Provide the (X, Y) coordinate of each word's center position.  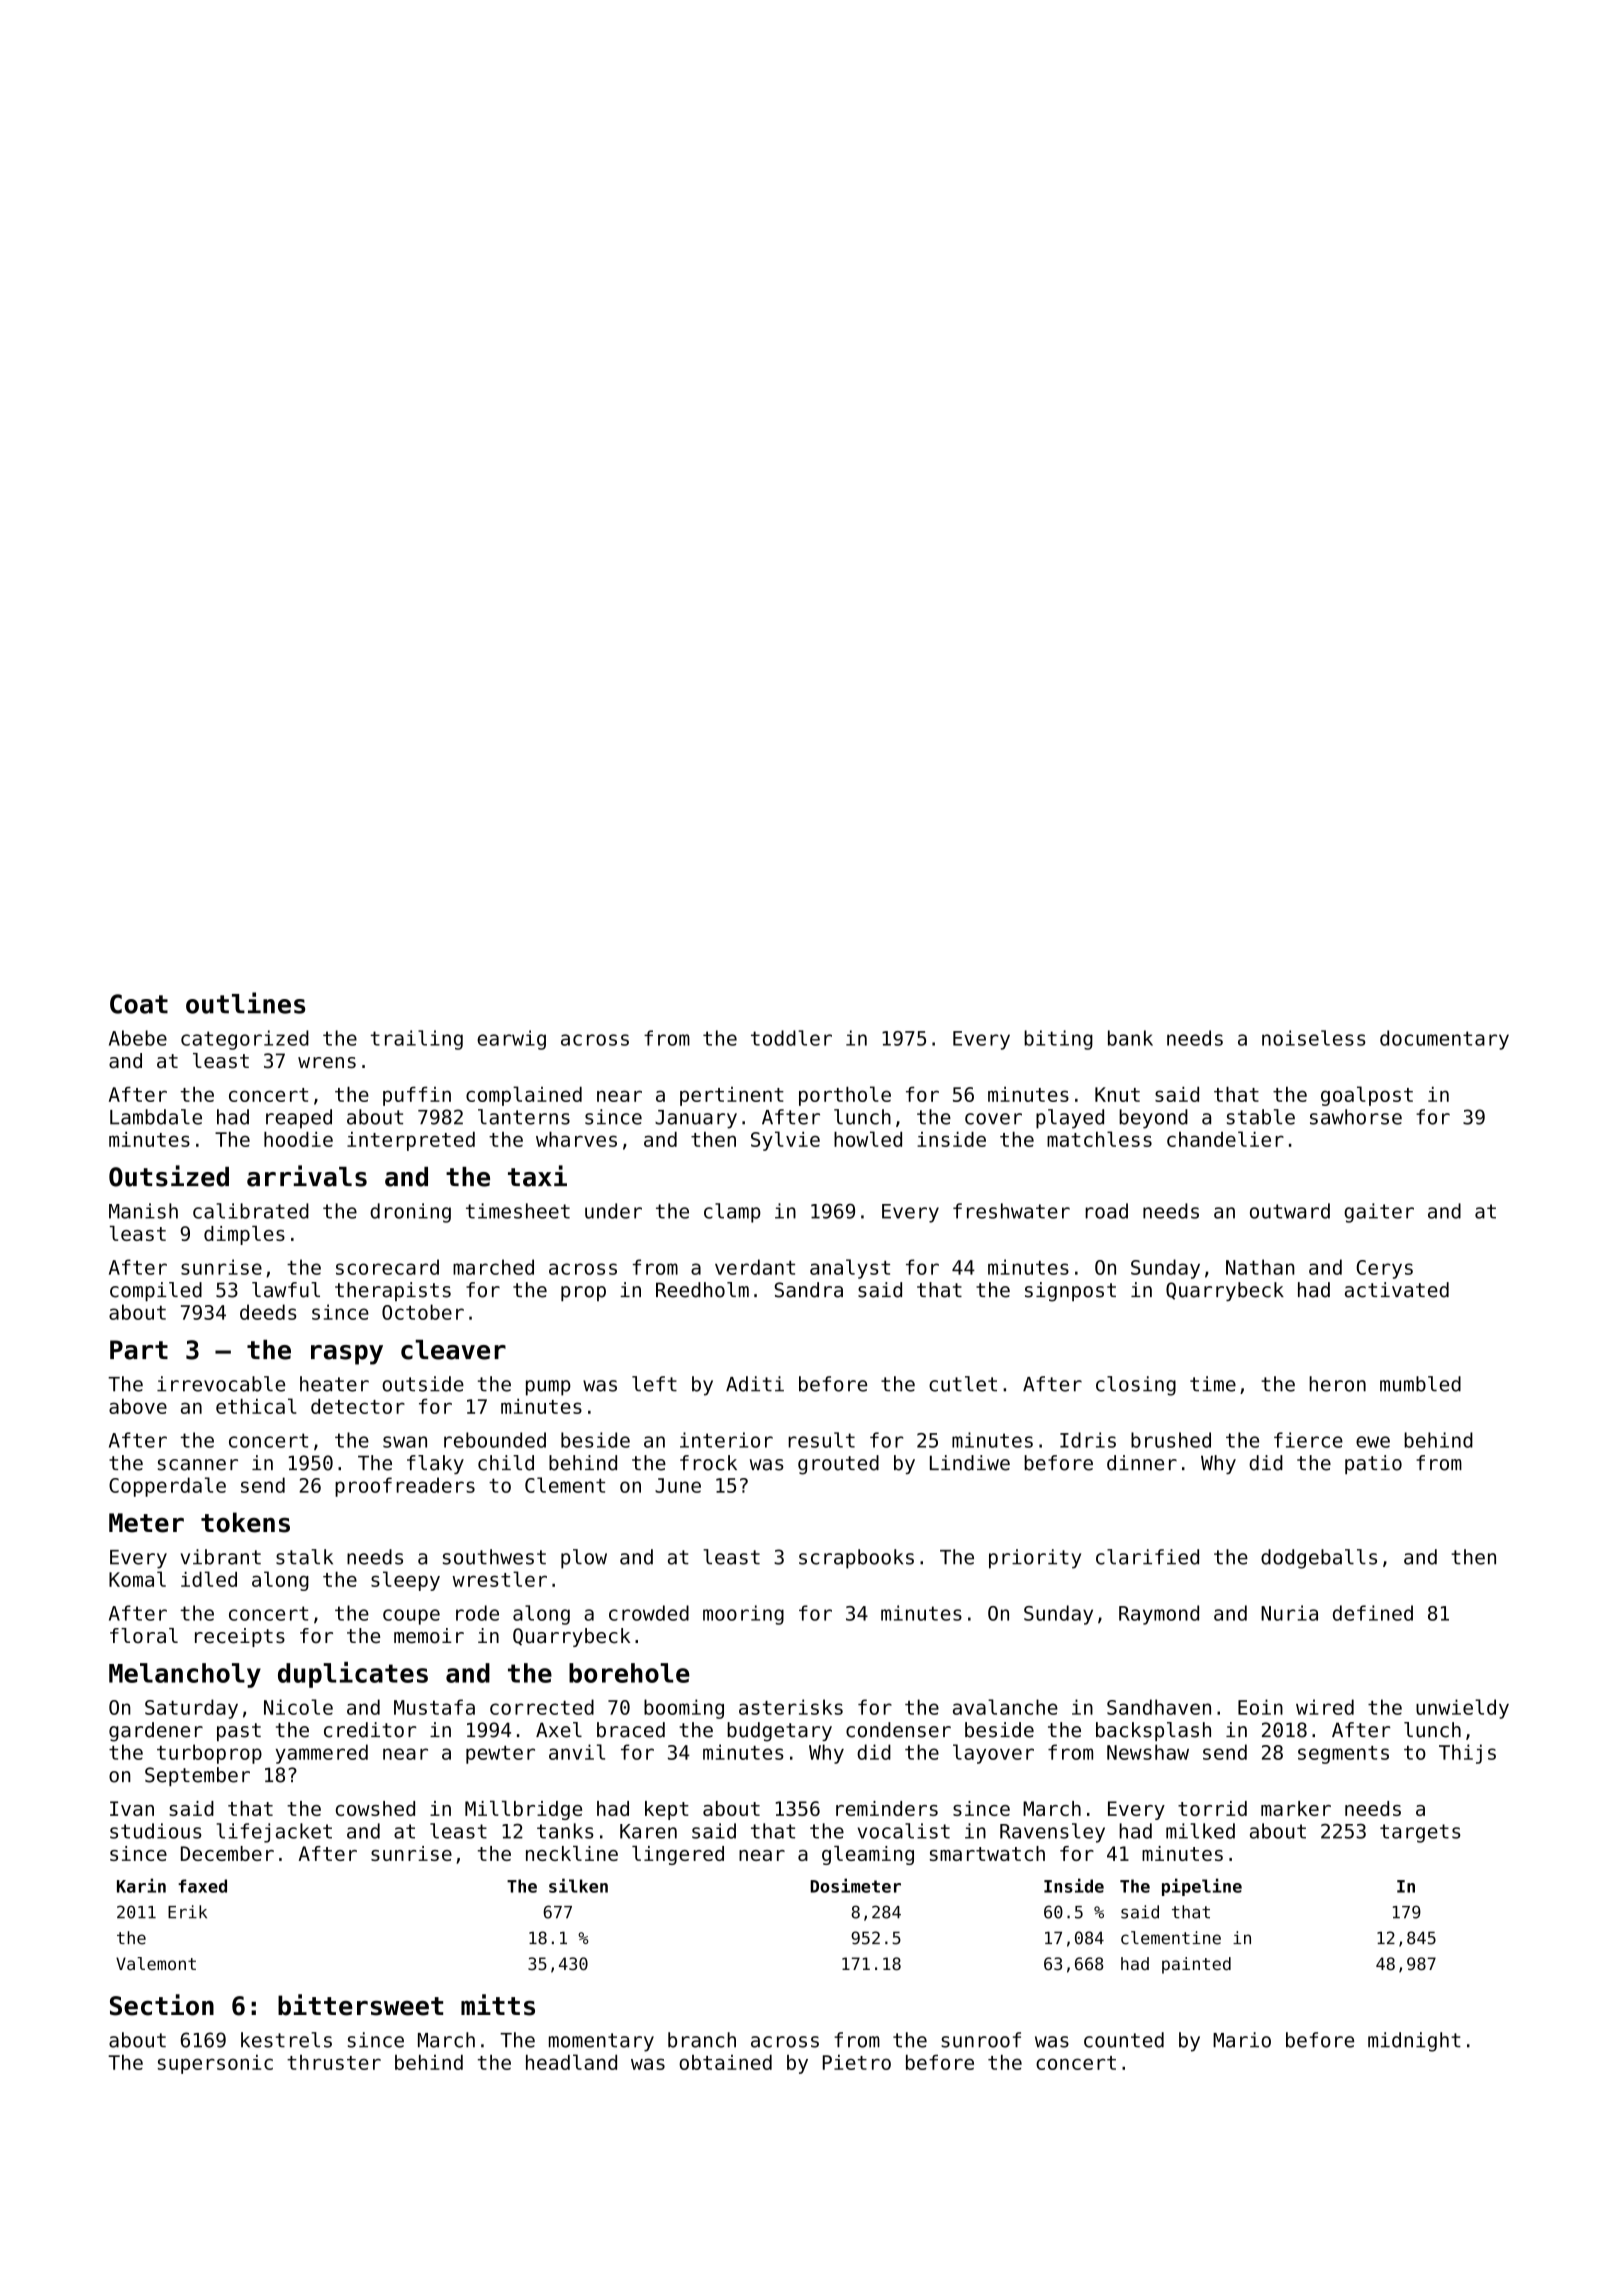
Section (162, 2005)
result (821, 1440)
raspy (347, 1355)
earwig (511, 1040)
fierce (1308, 1440)
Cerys (1384, 1269)
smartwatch (987, 1853)
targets (1420, 1833)
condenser (898, 1730)
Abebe (138, 1038)
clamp (732, 1213)
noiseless (1314, 1038)
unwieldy (1462, 1709)
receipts (240, 1637)
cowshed (375, 1808)
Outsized (169, 1176)
